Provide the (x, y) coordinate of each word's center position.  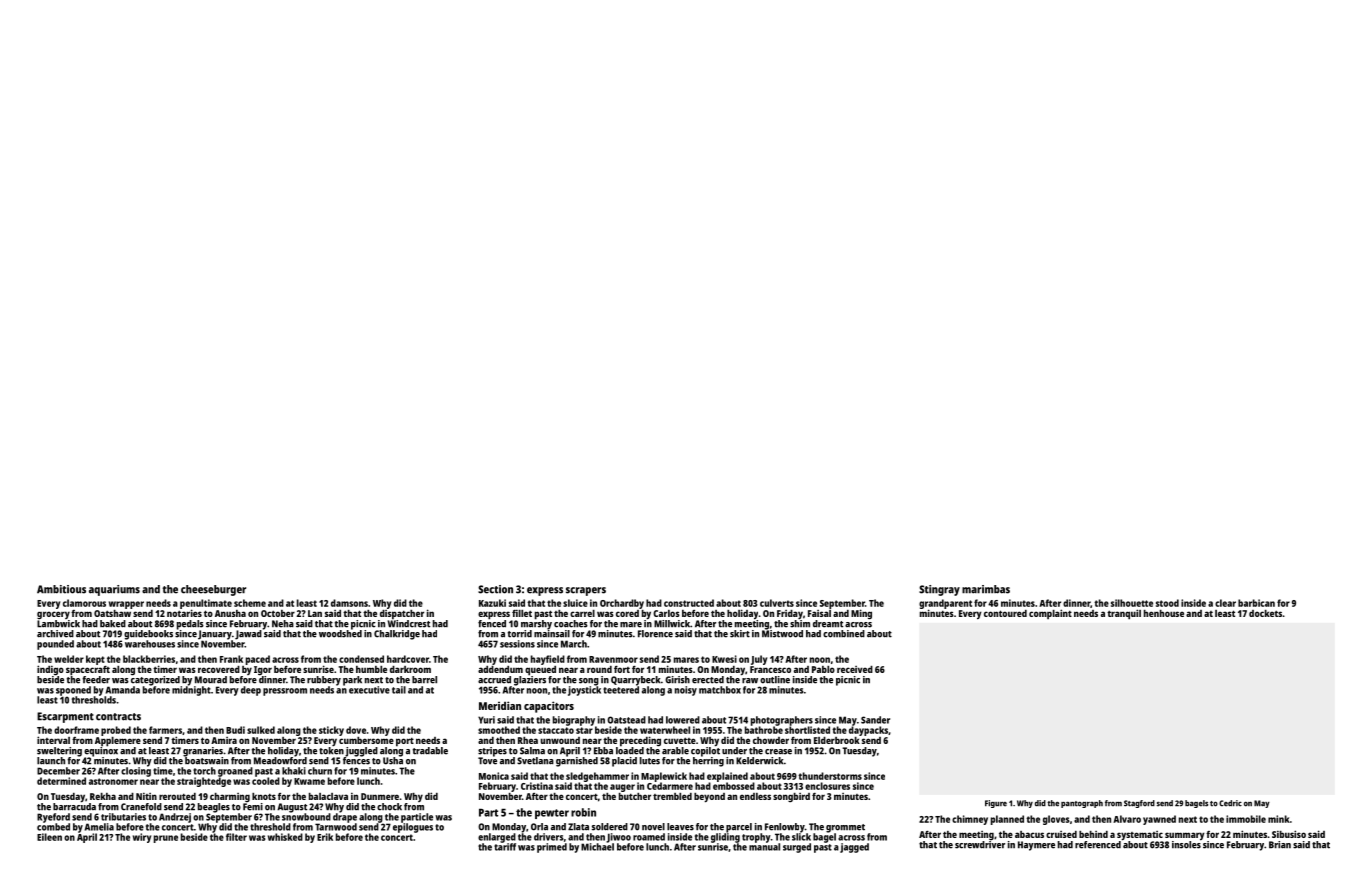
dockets (1265, 613)
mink (1279, 819)
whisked (285, 837)
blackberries (149, 659)
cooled (266, 781)
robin (583, 812)
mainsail (552, 634)
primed (552, 848)
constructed (689, 603)
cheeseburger (213, 590)
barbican (1256, 603)
